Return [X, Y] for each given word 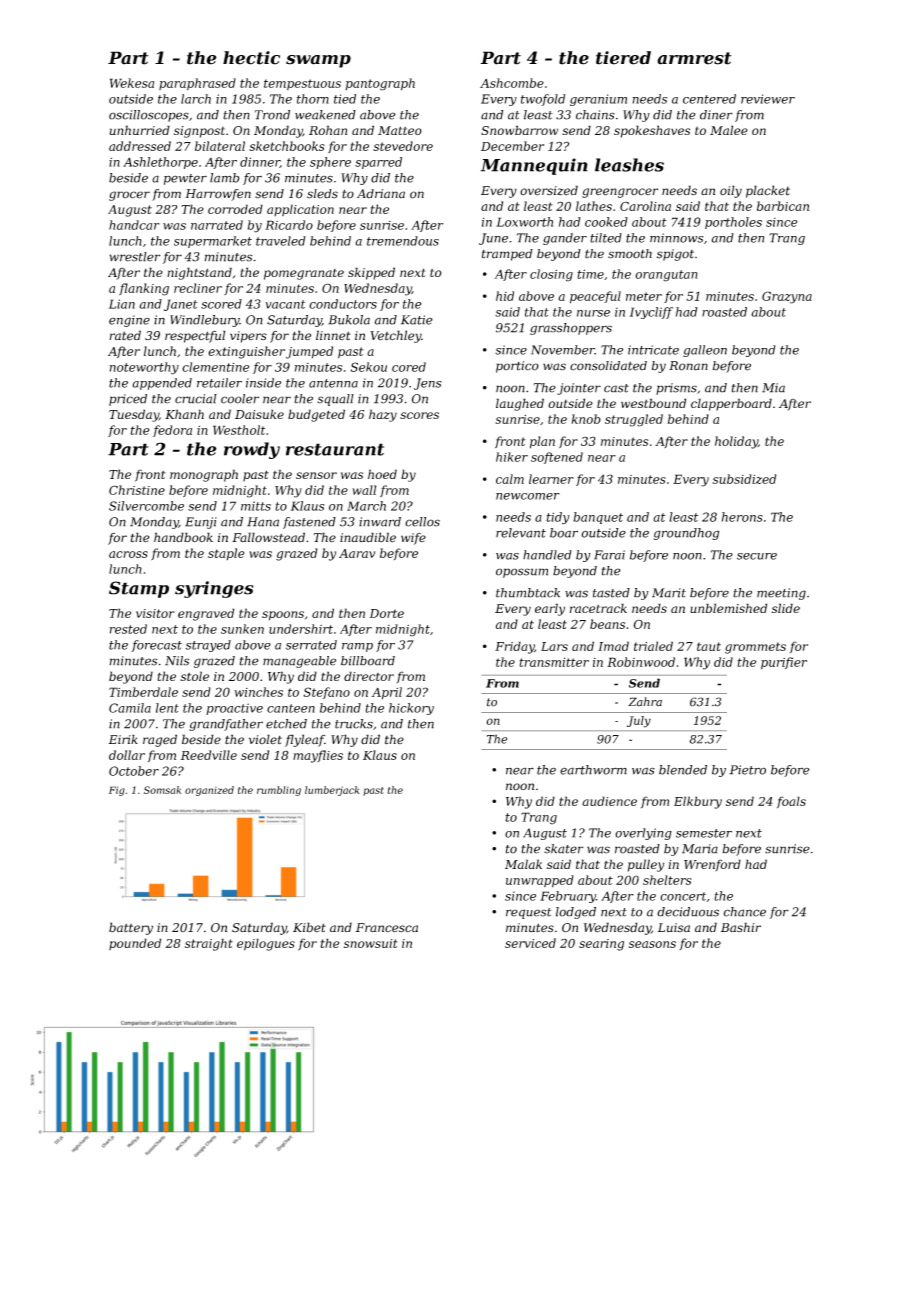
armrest [694, 58]
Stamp [139, 589]
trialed [653, 646]
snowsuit [371, 943]
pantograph [380, 84]
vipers [248, 337]
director [369, 676]
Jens [427, 384]
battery [131, 928]
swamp [318, 61]
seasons [652, 944]
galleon [705, 351]
